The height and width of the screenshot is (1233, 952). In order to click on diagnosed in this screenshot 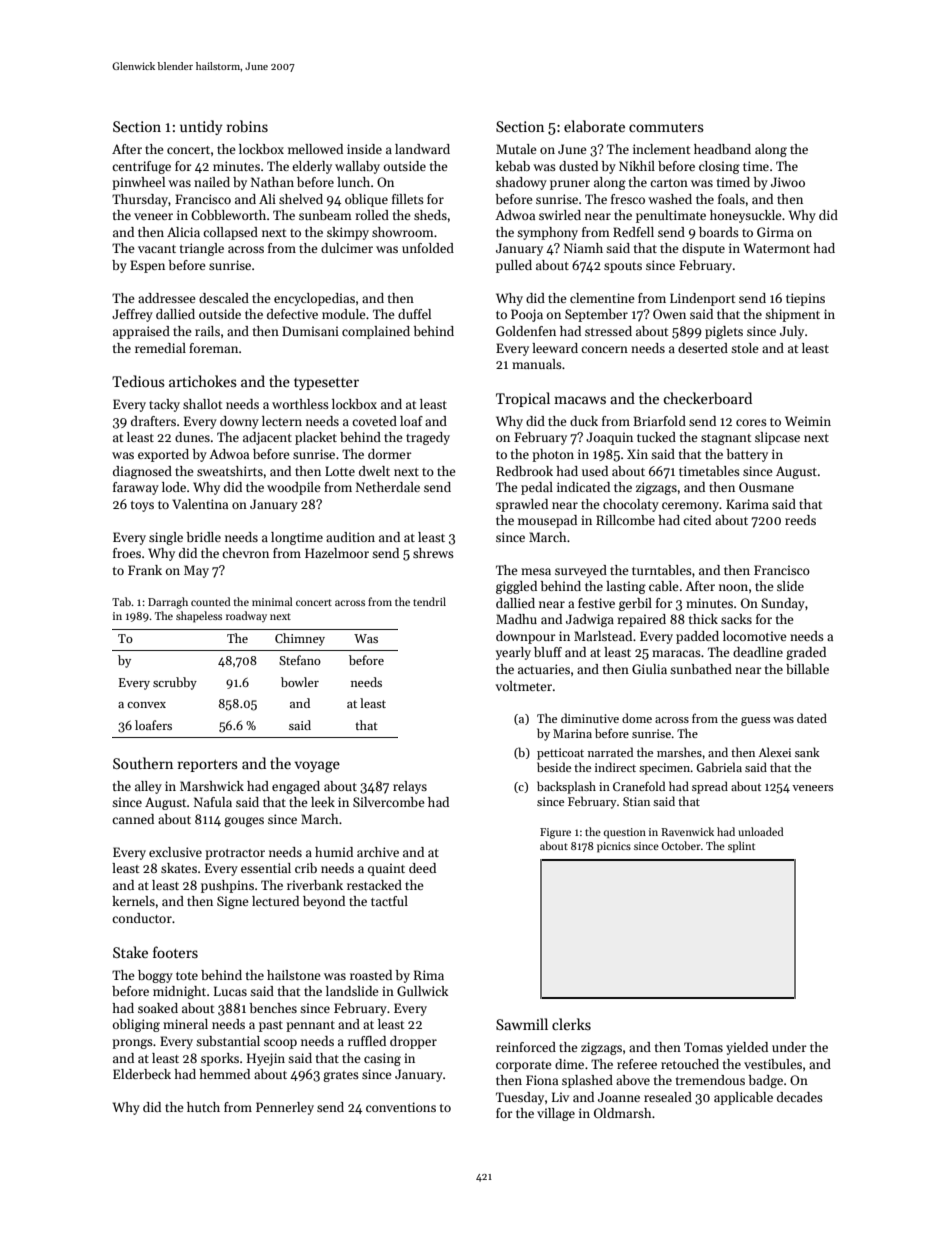, I will do `click(142, 472)`.
